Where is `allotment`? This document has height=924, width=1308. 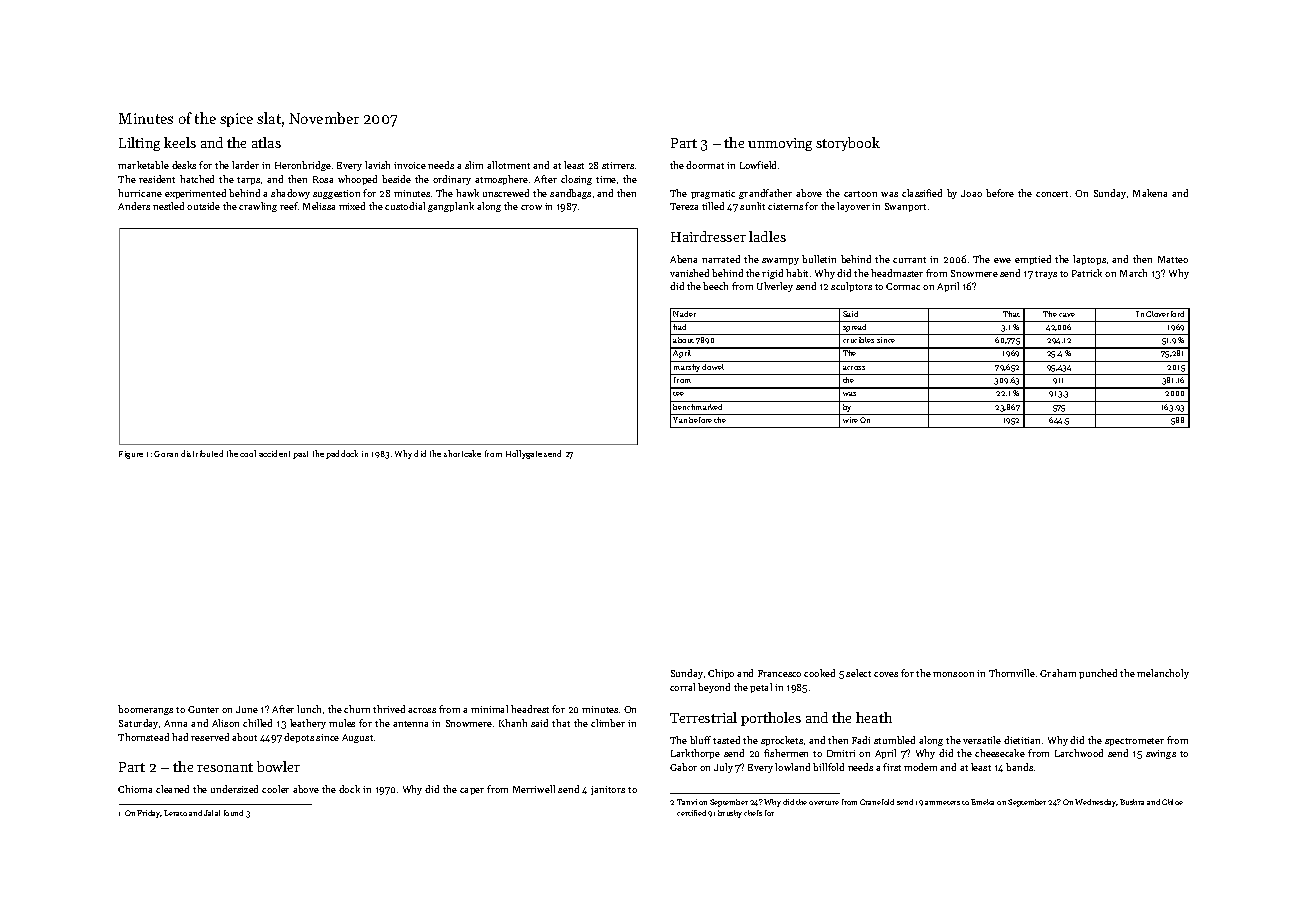
allotment is located at coordinates (508, 165).
